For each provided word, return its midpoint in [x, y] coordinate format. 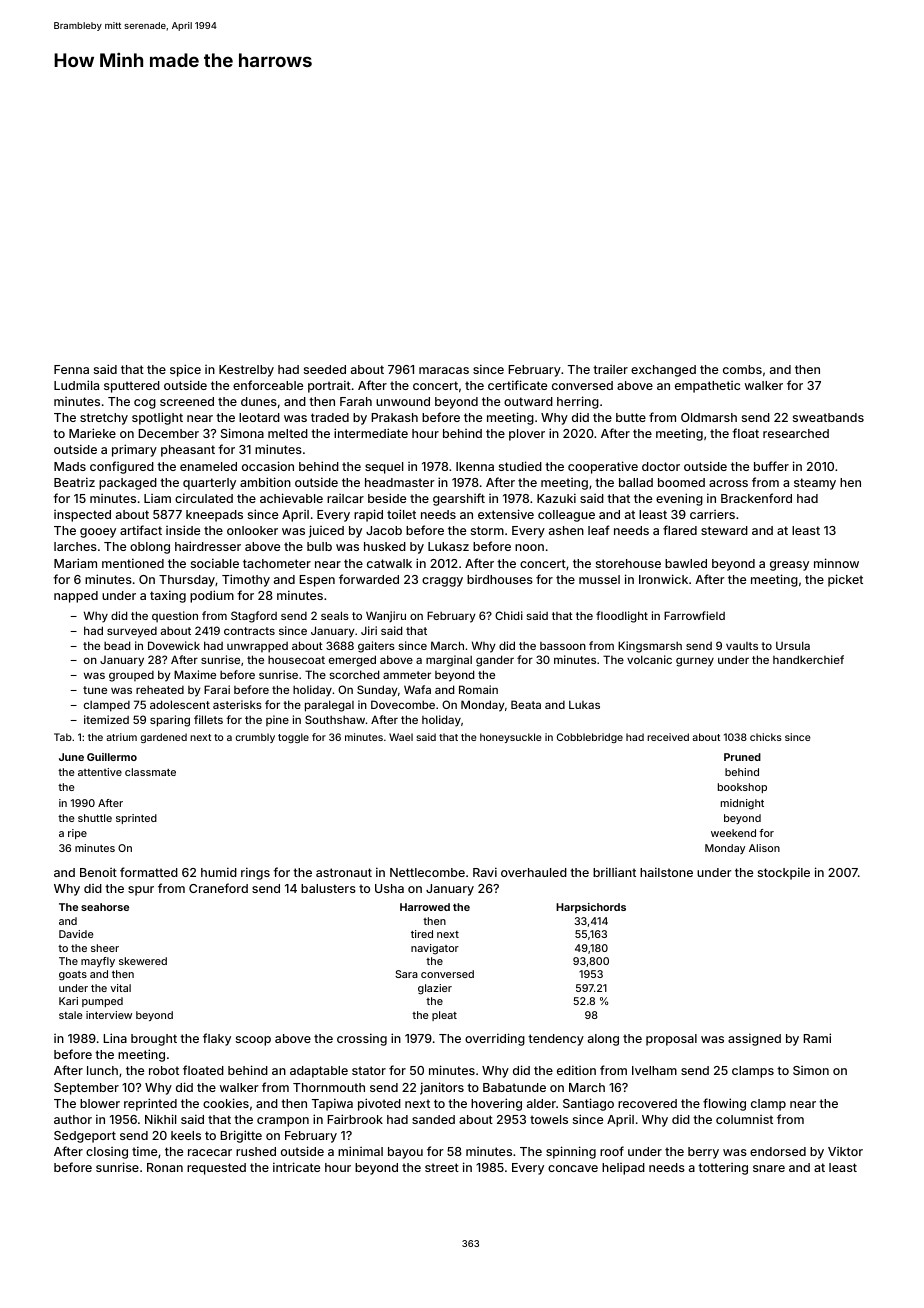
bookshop [742, 788]
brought [154, 1040]
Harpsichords [591, 908]
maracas [444, 370]
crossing [362, 1039]
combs [742, 369]
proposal [671, 1040]
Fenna [71, 369]
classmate [150, 772]
